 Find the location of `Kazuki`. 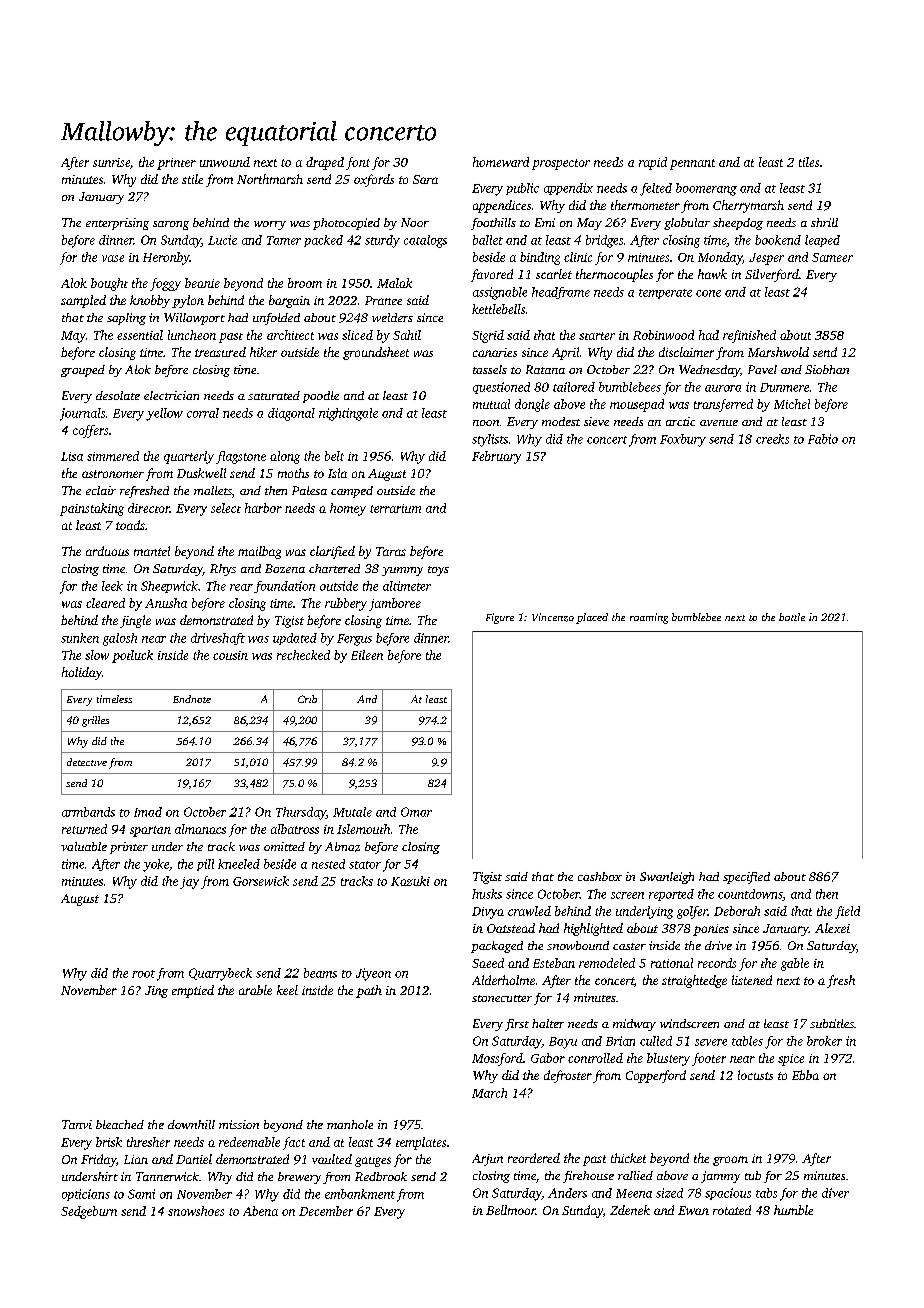

Kazuki is located at coordinates (410, 881).
